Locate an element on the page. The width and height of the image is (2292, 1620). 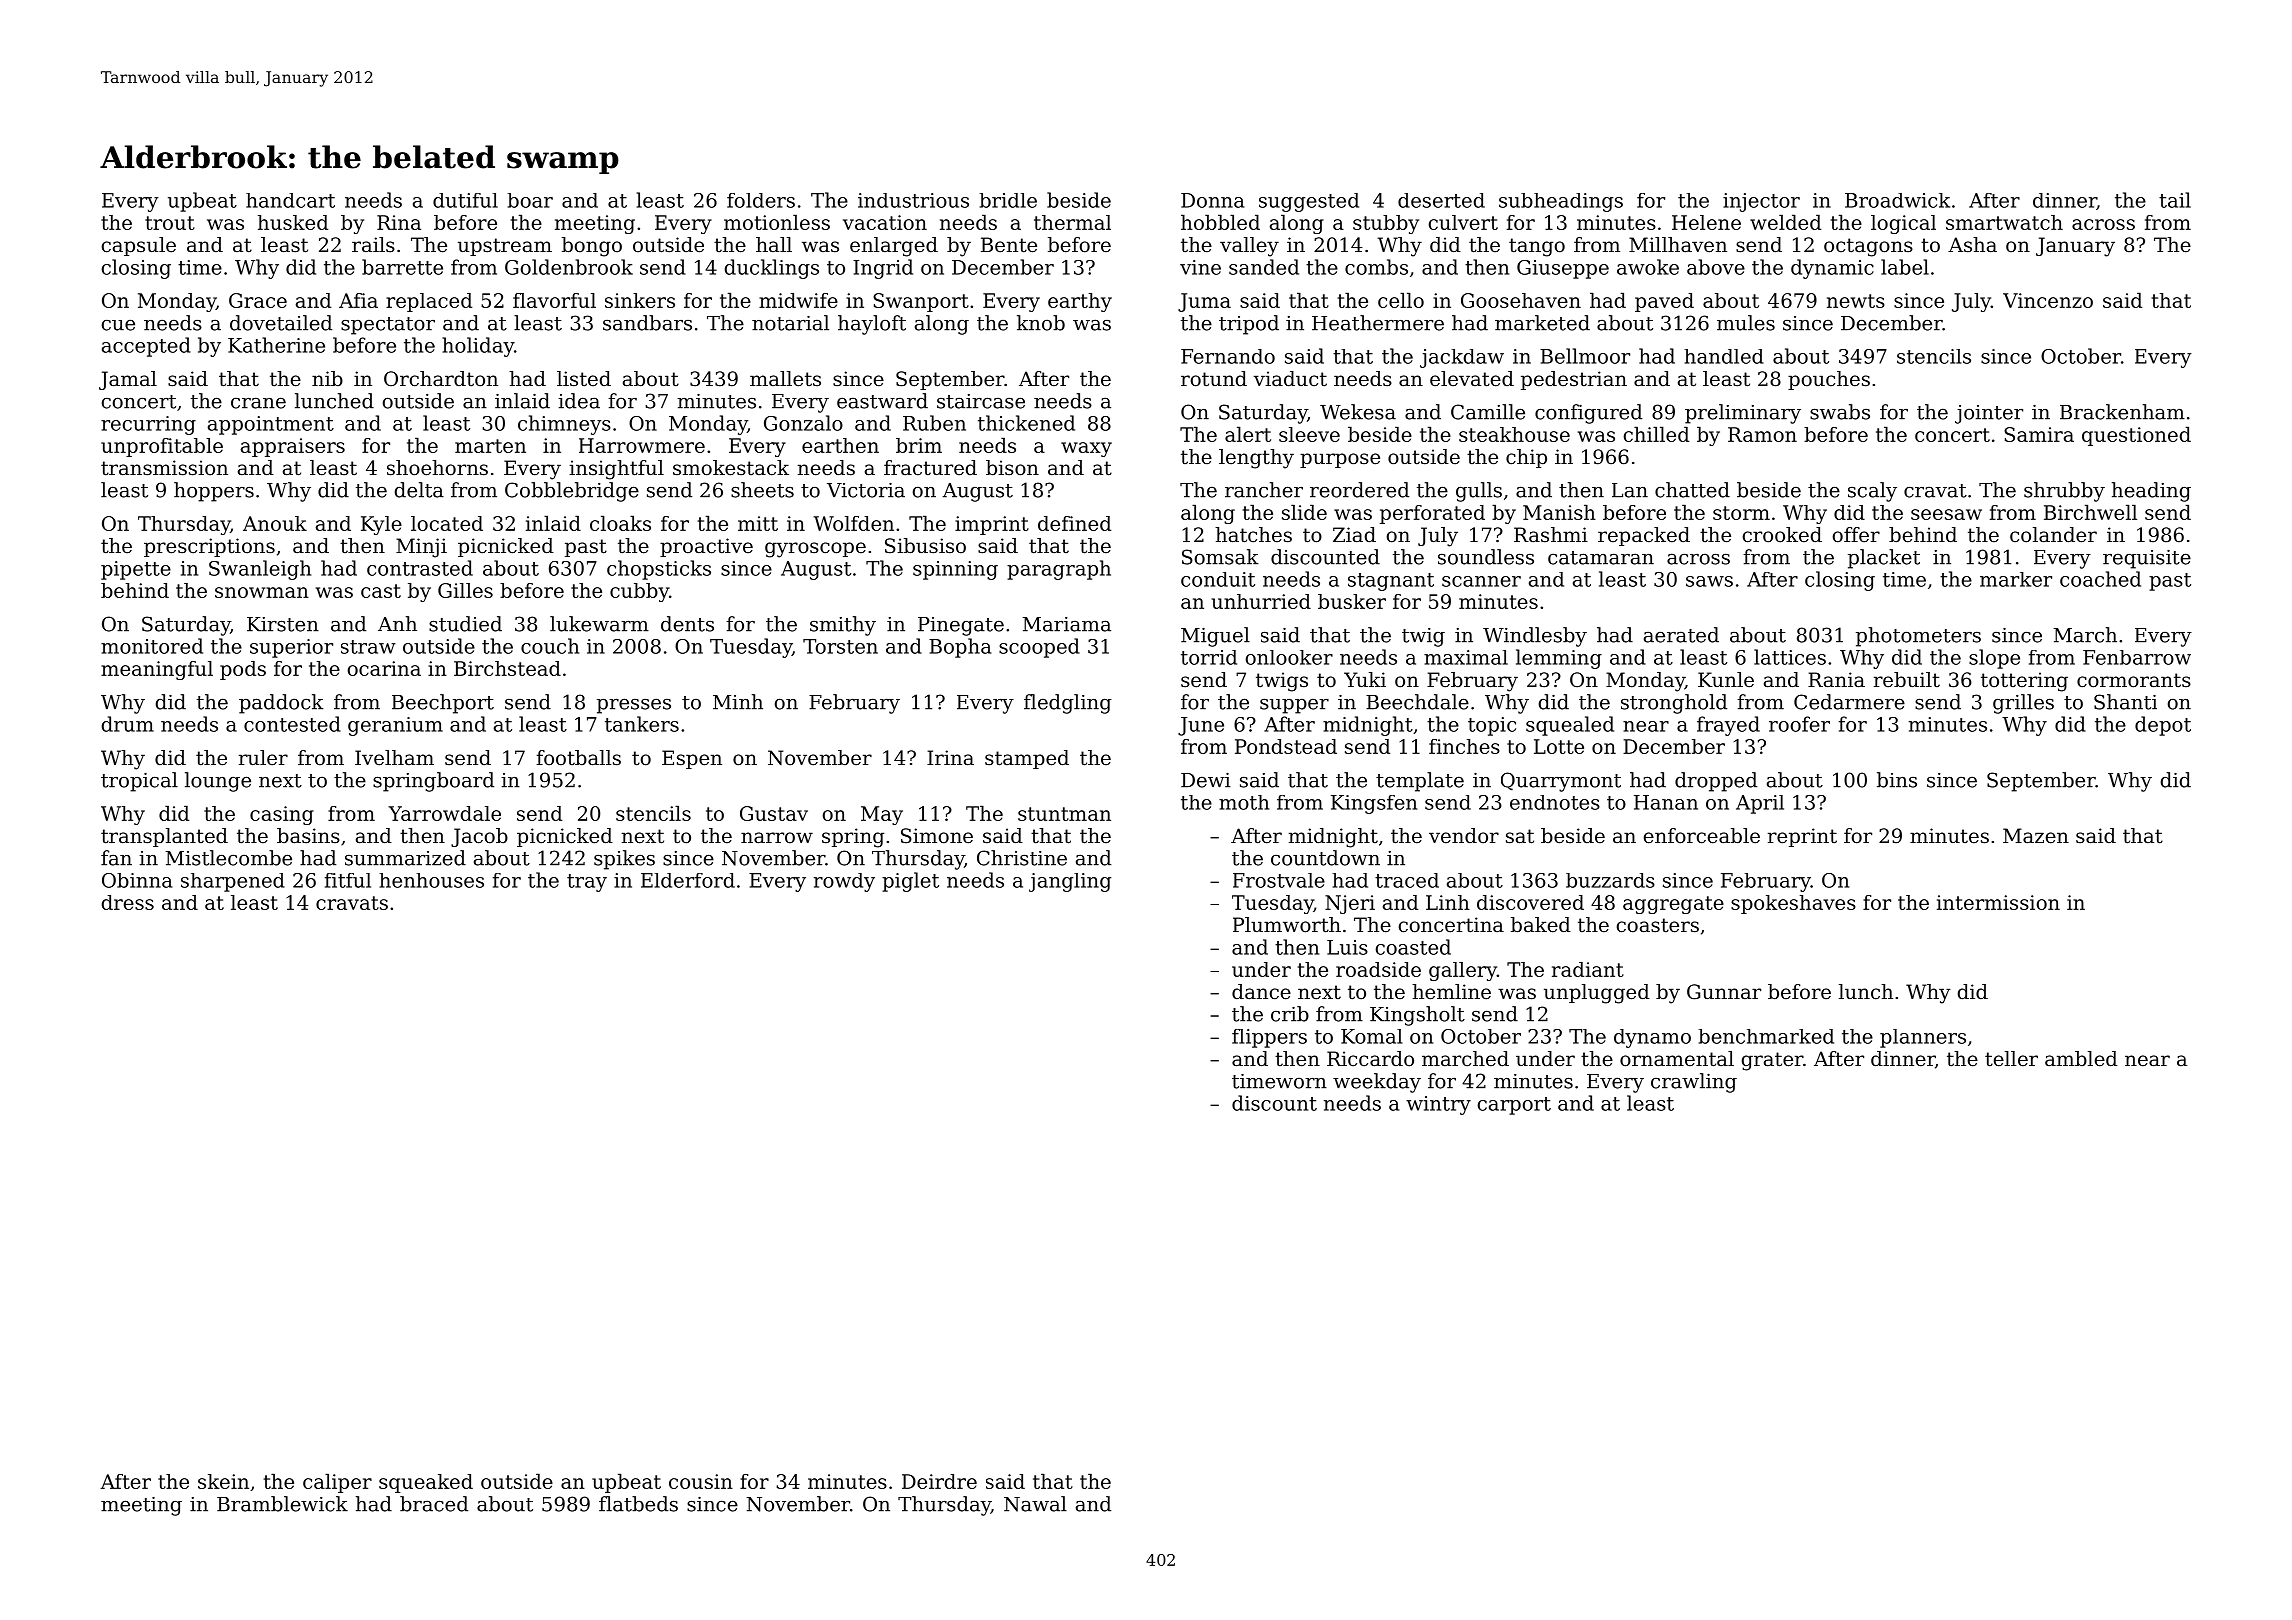
industrious is located at coordinates (913, 200).
